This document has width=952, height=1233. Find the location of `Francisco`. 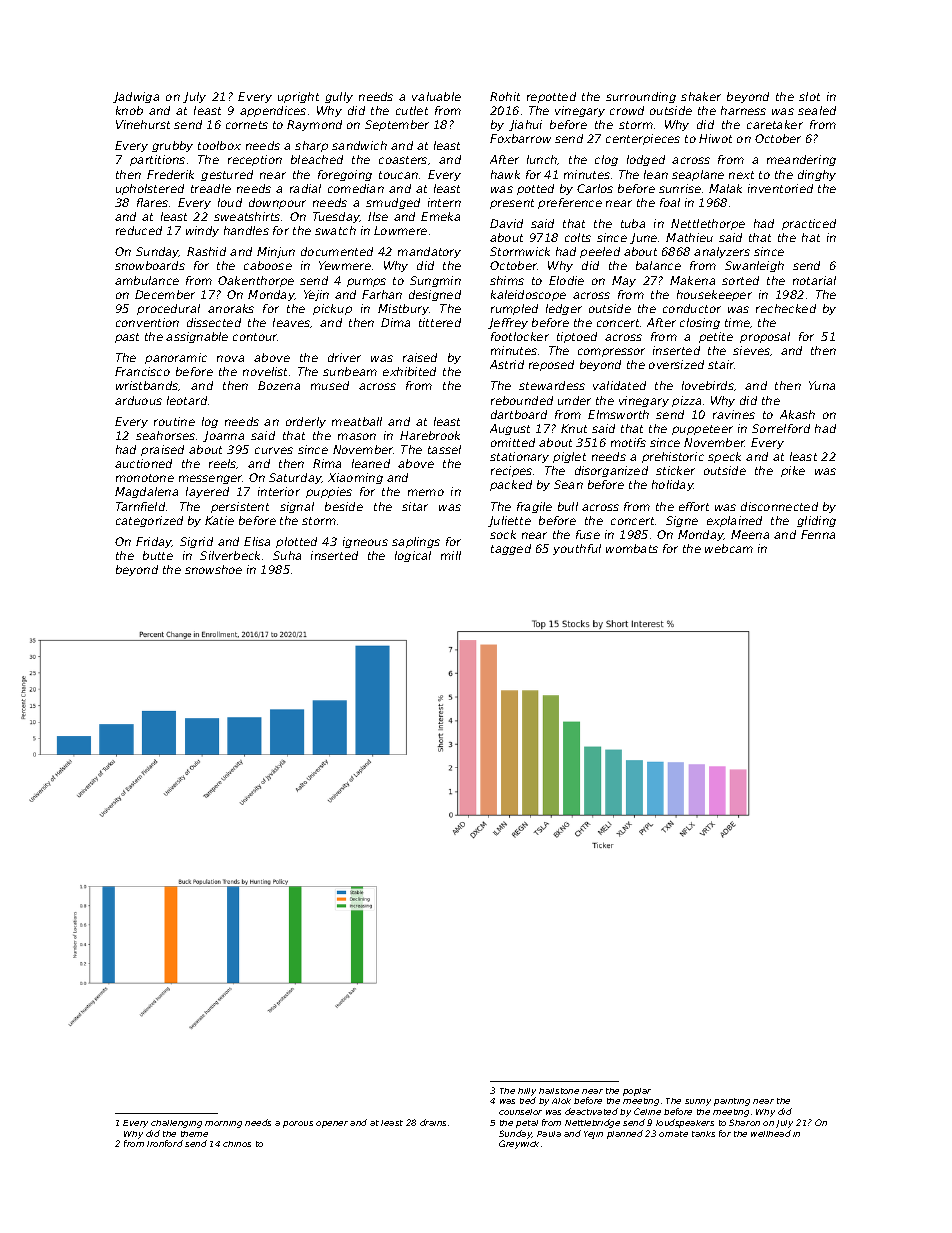

Francisco is located at coordinates (142, 371).
